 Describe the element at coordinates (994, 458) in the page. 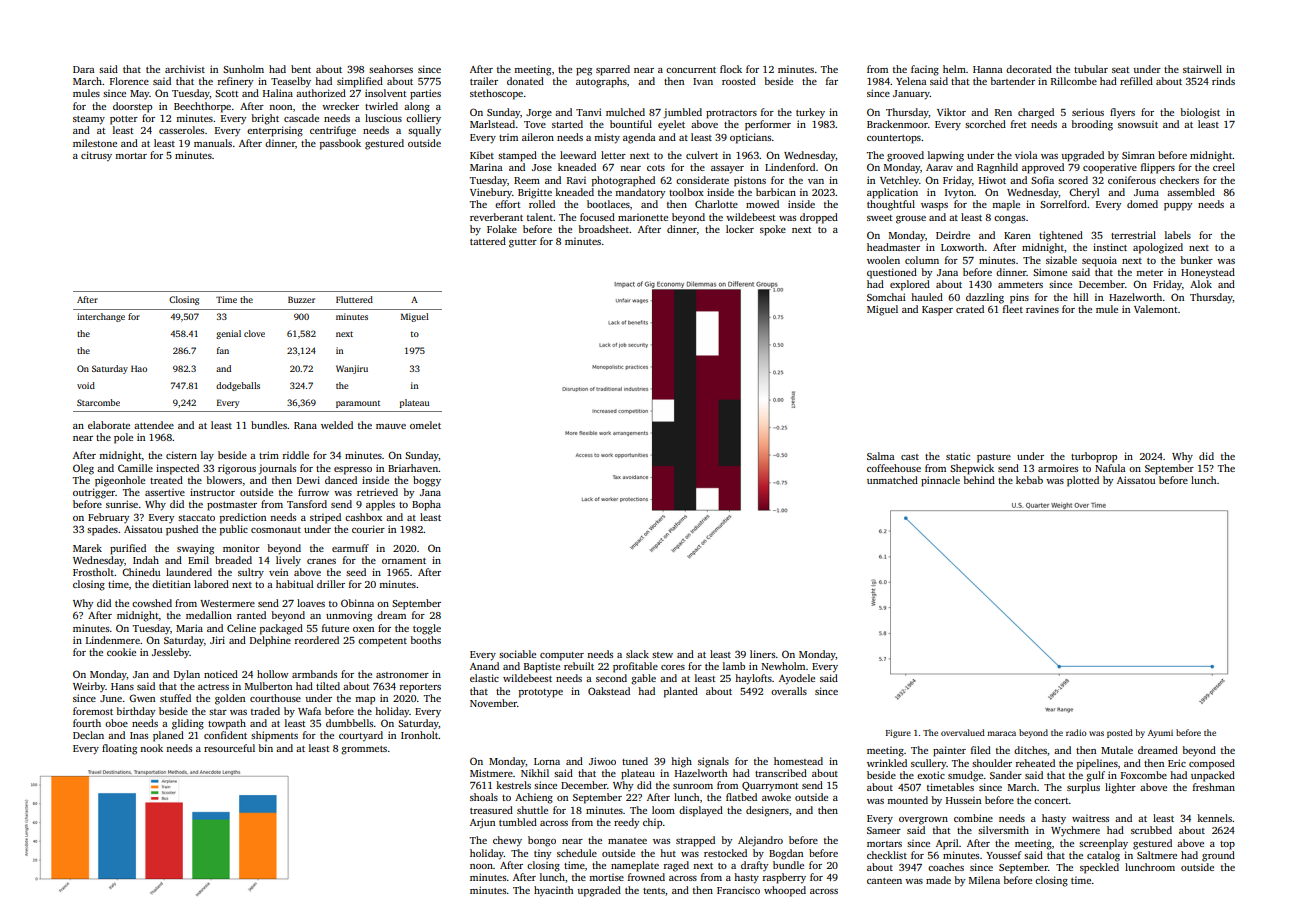

I see `pasture` at that location.
